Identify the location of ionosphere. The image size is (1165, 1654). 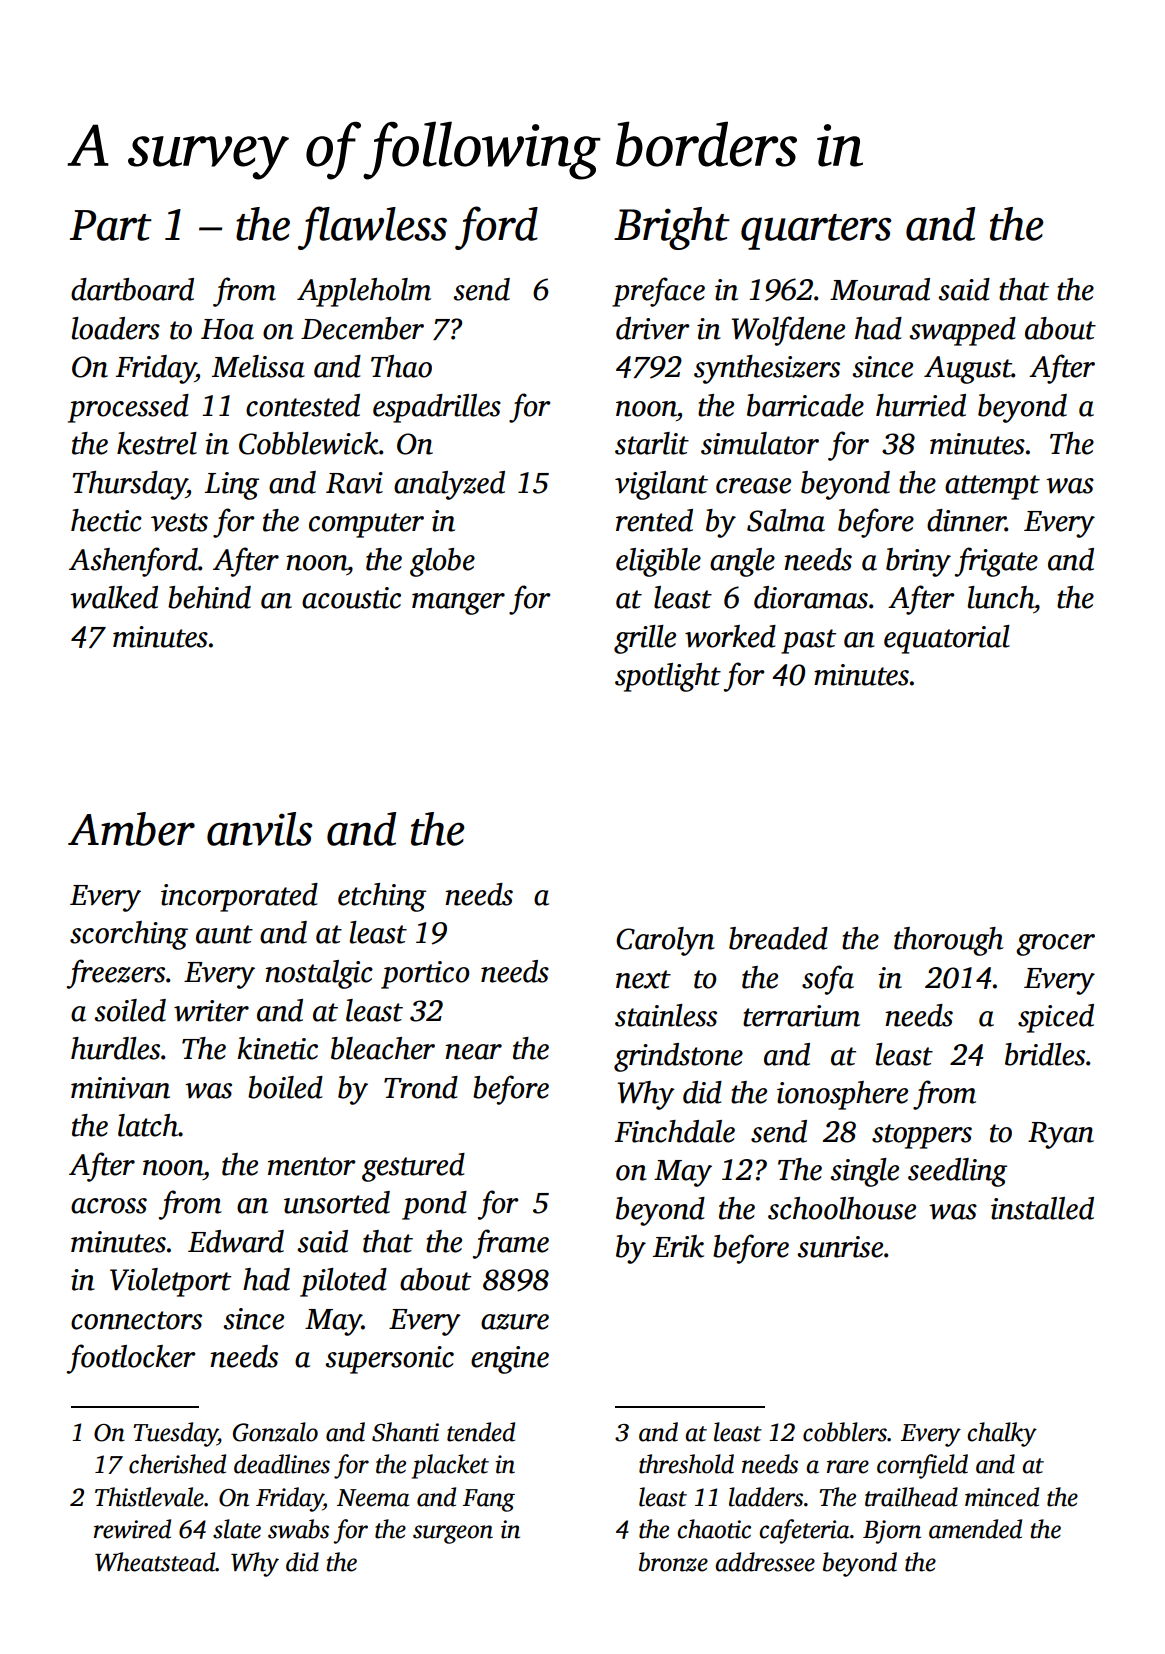
(842, 1095).
